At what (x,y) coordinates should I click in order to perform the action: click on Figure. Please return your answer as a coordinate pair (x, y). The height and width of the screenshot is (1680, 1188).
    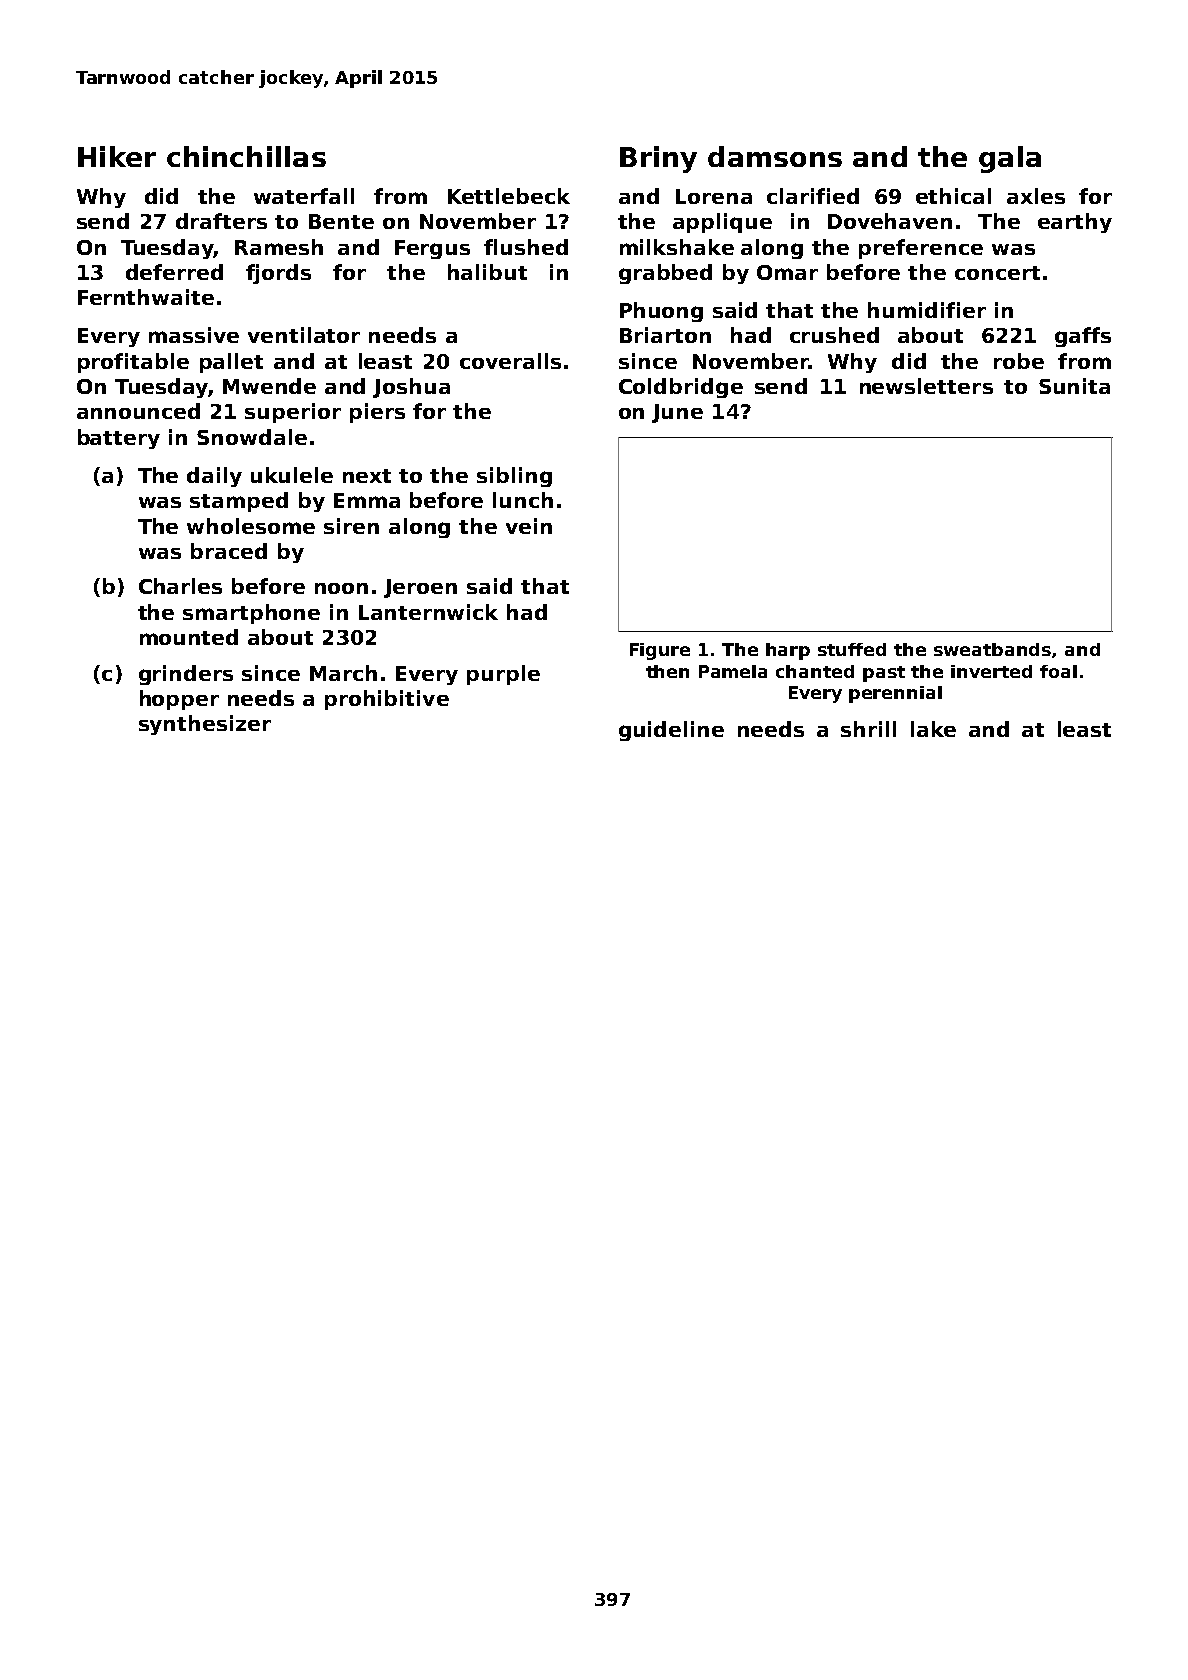
    Looking at the image, I should click on (660, 651).
